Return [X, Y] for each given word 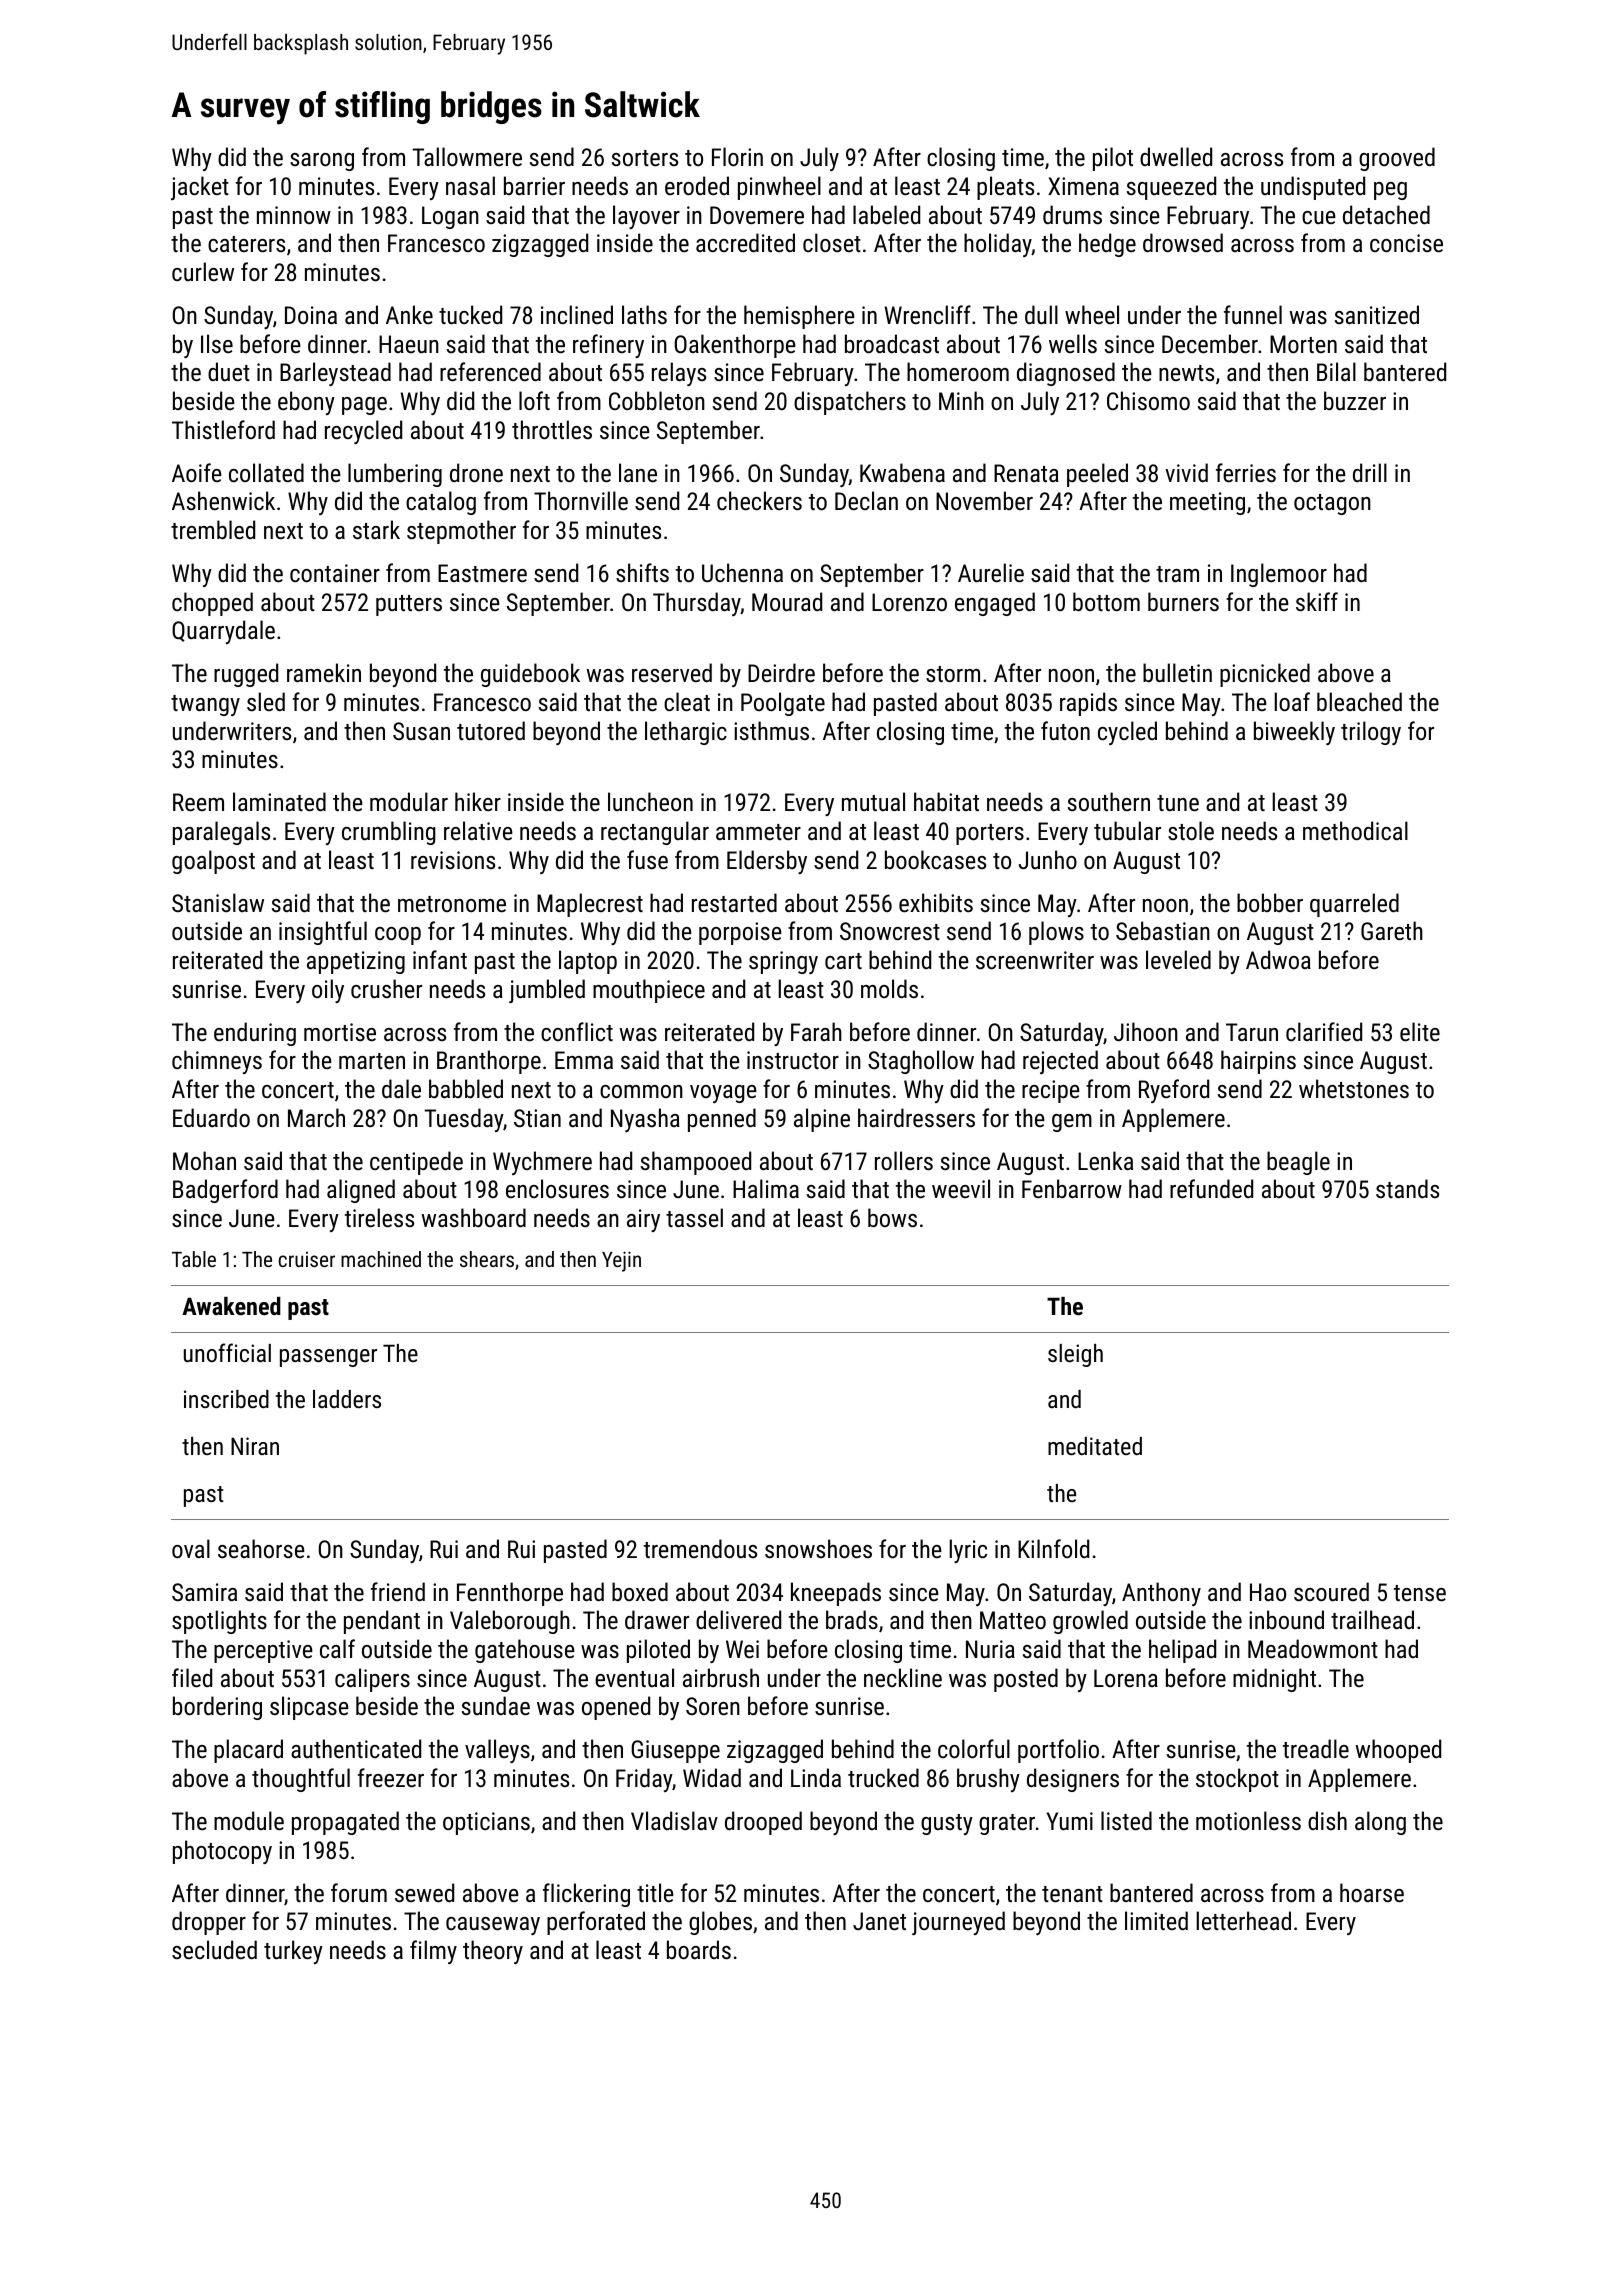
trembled [213, 529]
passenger [328, 1358]
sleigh [1075, 1355]
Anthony [1161, 1594]
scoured [1331, 1591]
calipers [372, 1680]
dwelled [1176, 156]
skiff [1317, 601]
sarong [322, 162]
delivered [738, 1619]
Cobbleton [657, 400]
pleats [1005, 188]
